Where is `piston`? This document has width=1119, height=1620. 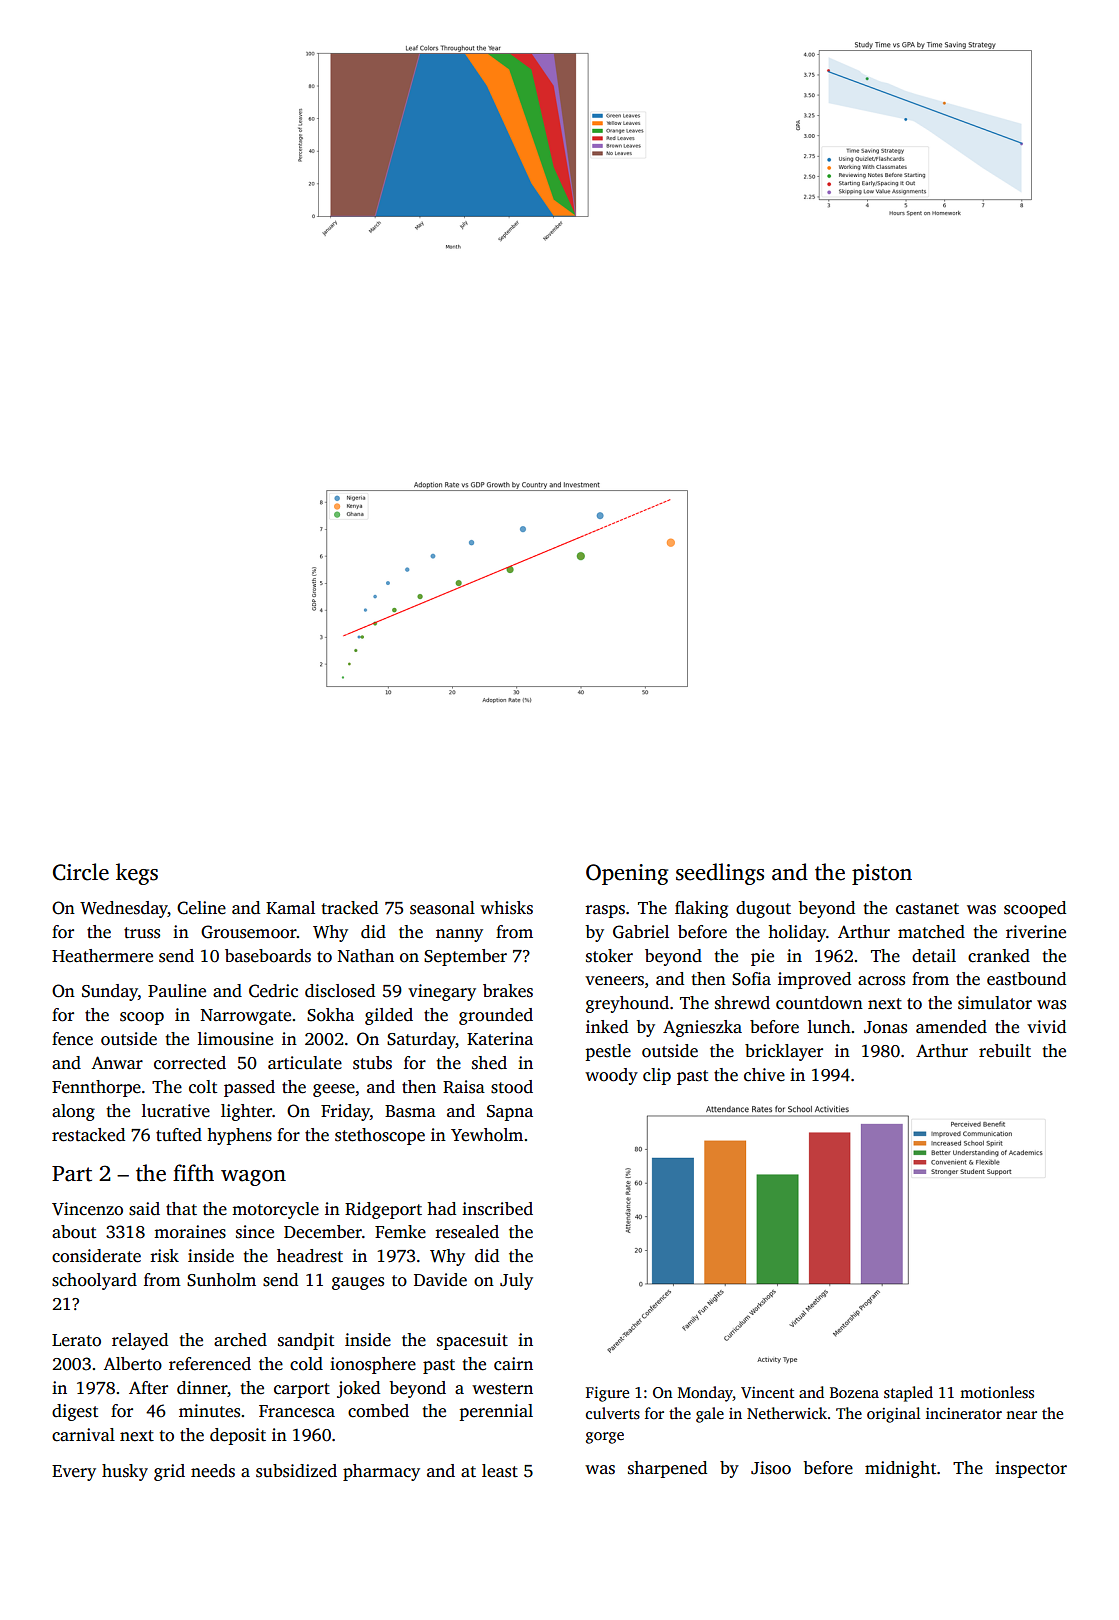
piston is located at coordinates (882, 874).
